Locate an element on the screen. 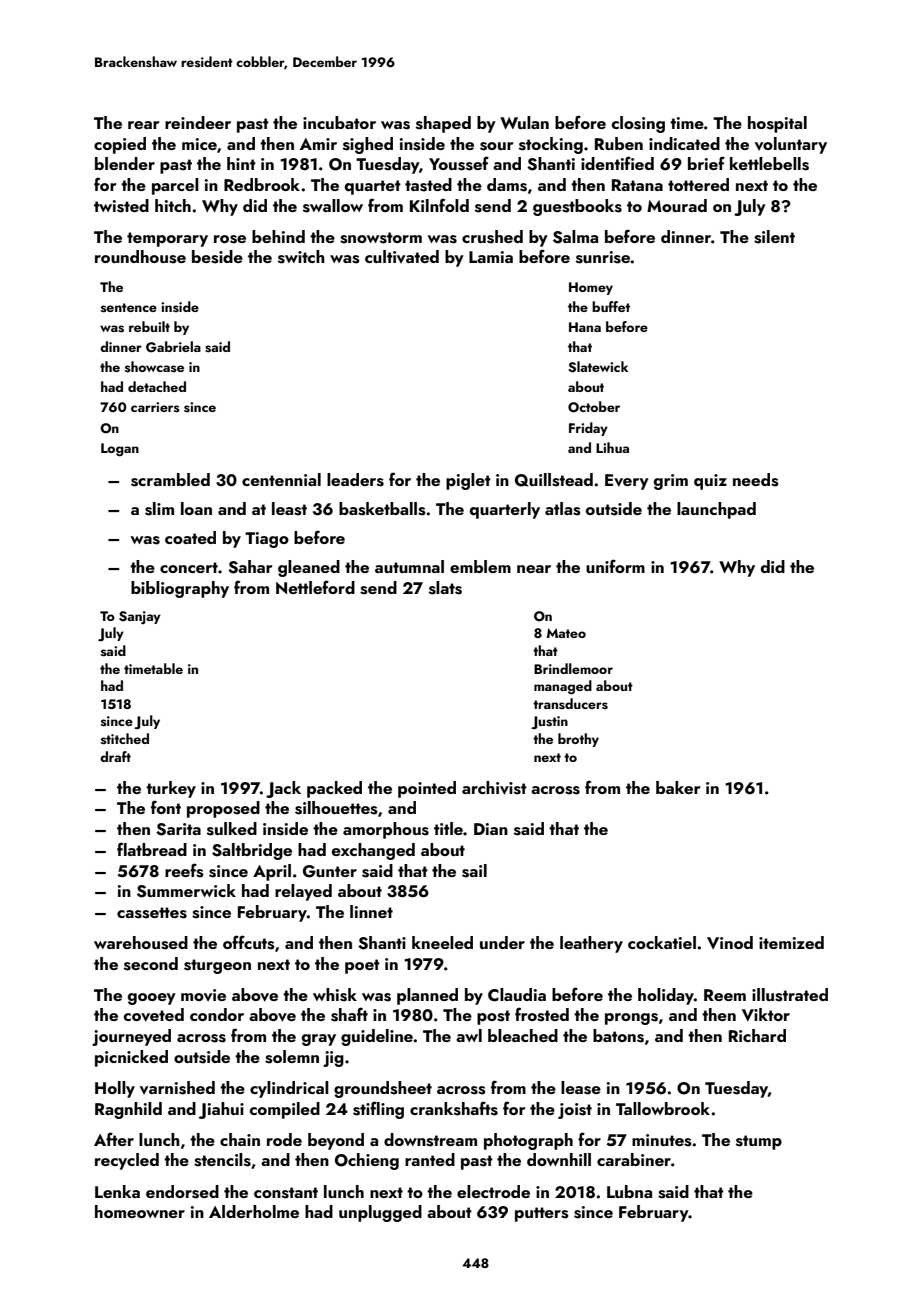 This screenshot has width=924, height=1308. Vinod is located at coordinates (730, 942).
